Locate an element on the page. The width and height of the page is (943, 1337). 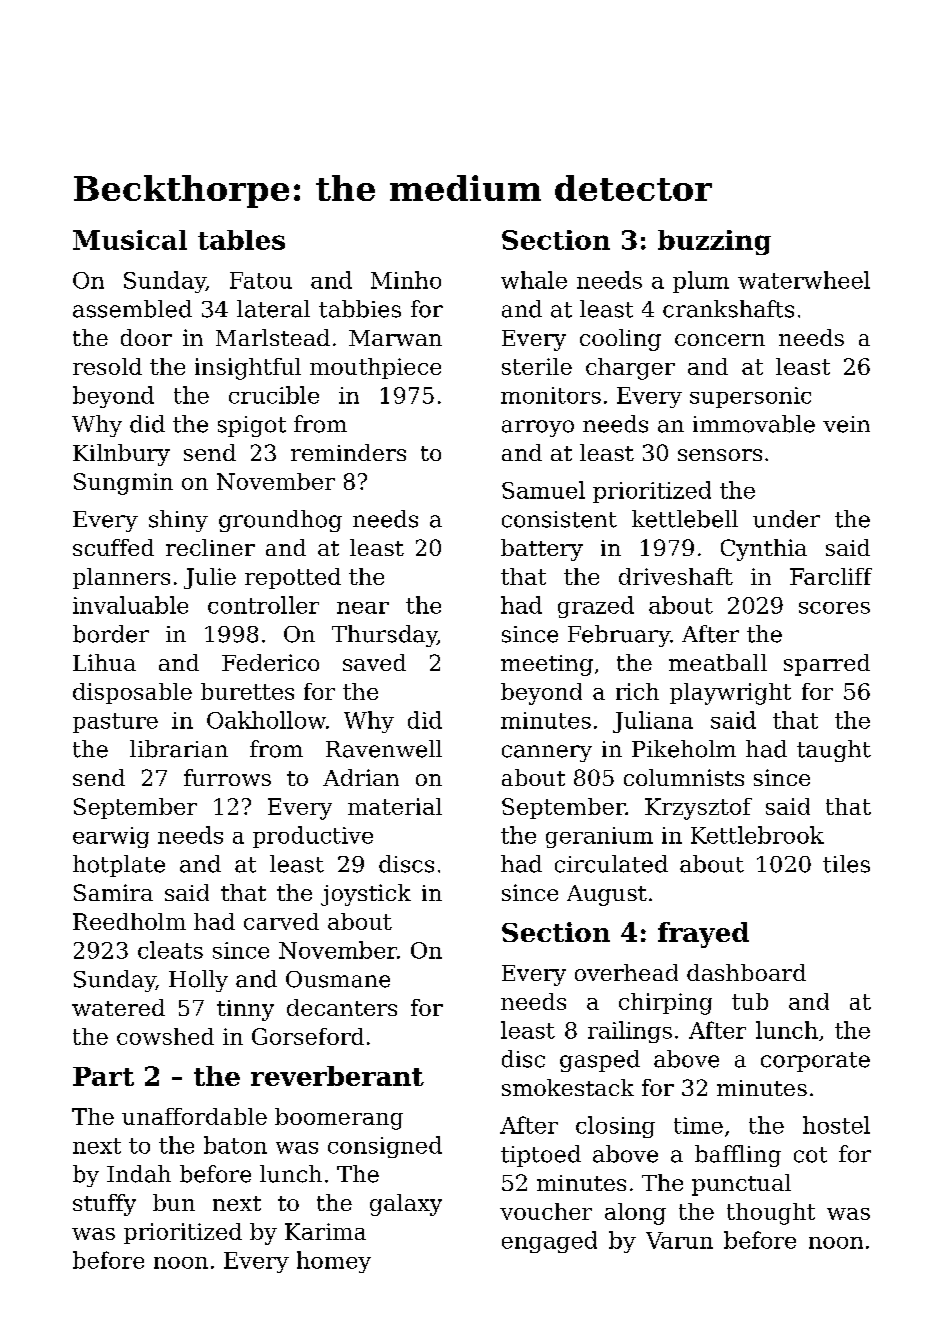
stuffy is located at coordinates (104, 1205).
